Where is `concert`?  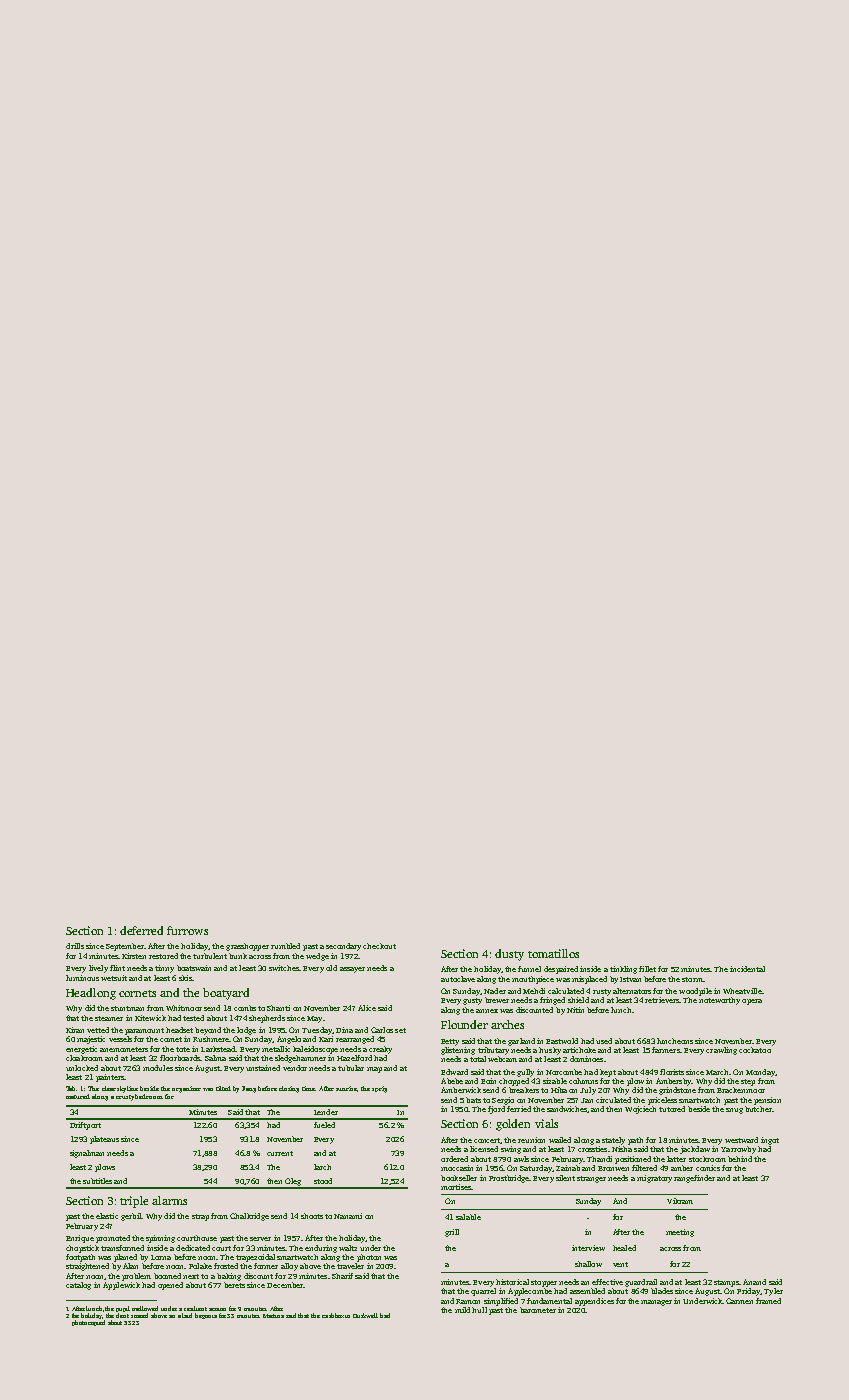
concert is located at coordinates (487, 1141).
